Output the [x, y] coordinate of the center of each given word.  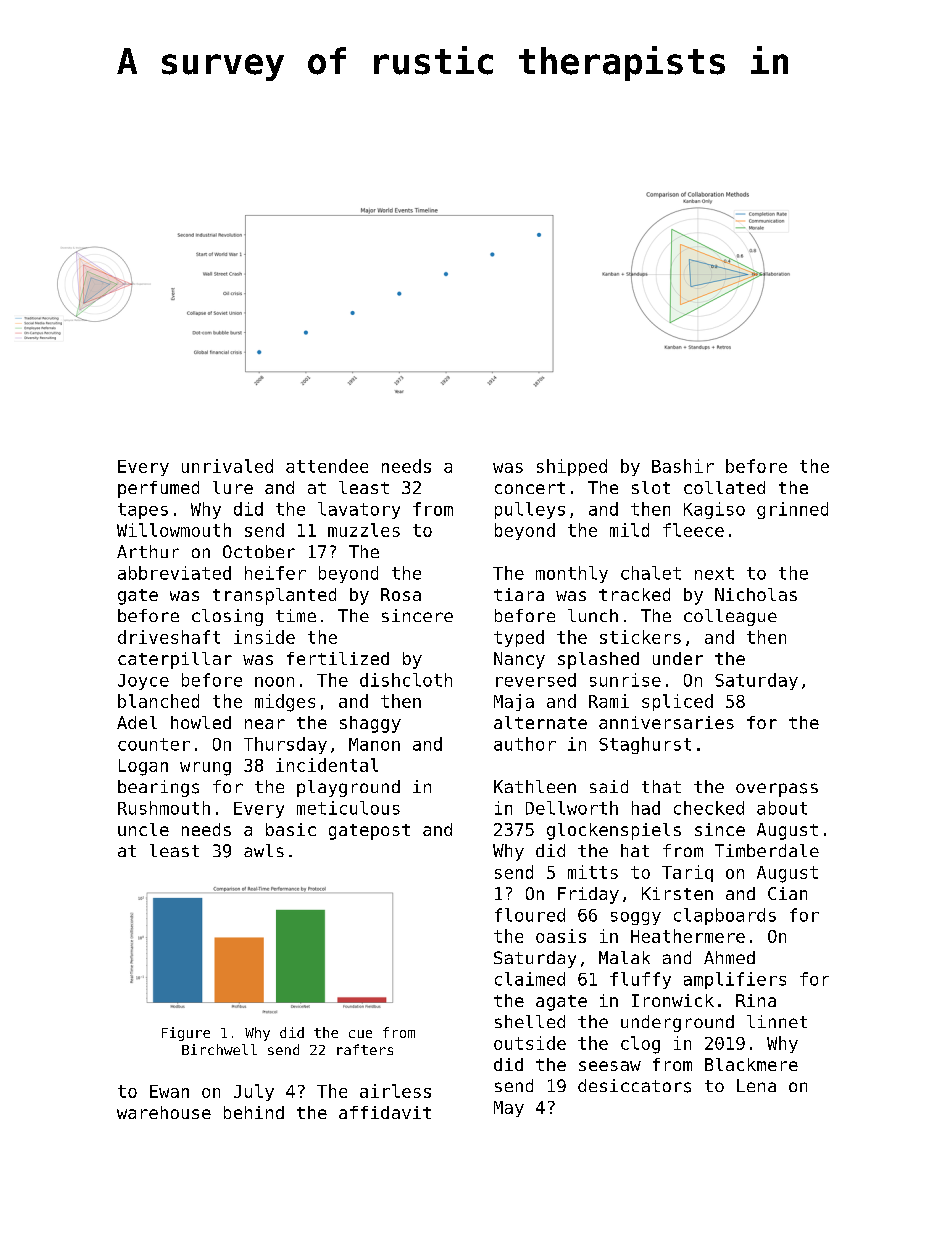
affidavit [385, 1112]
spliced [677, 702]
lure [233, 487]
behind [254, 1112]
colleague [730, 617]
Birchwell [219, 1049]
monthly [572, 574]
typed [519, 638]
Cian [787, 893]
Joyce [143, 682]
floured [530, 915]
